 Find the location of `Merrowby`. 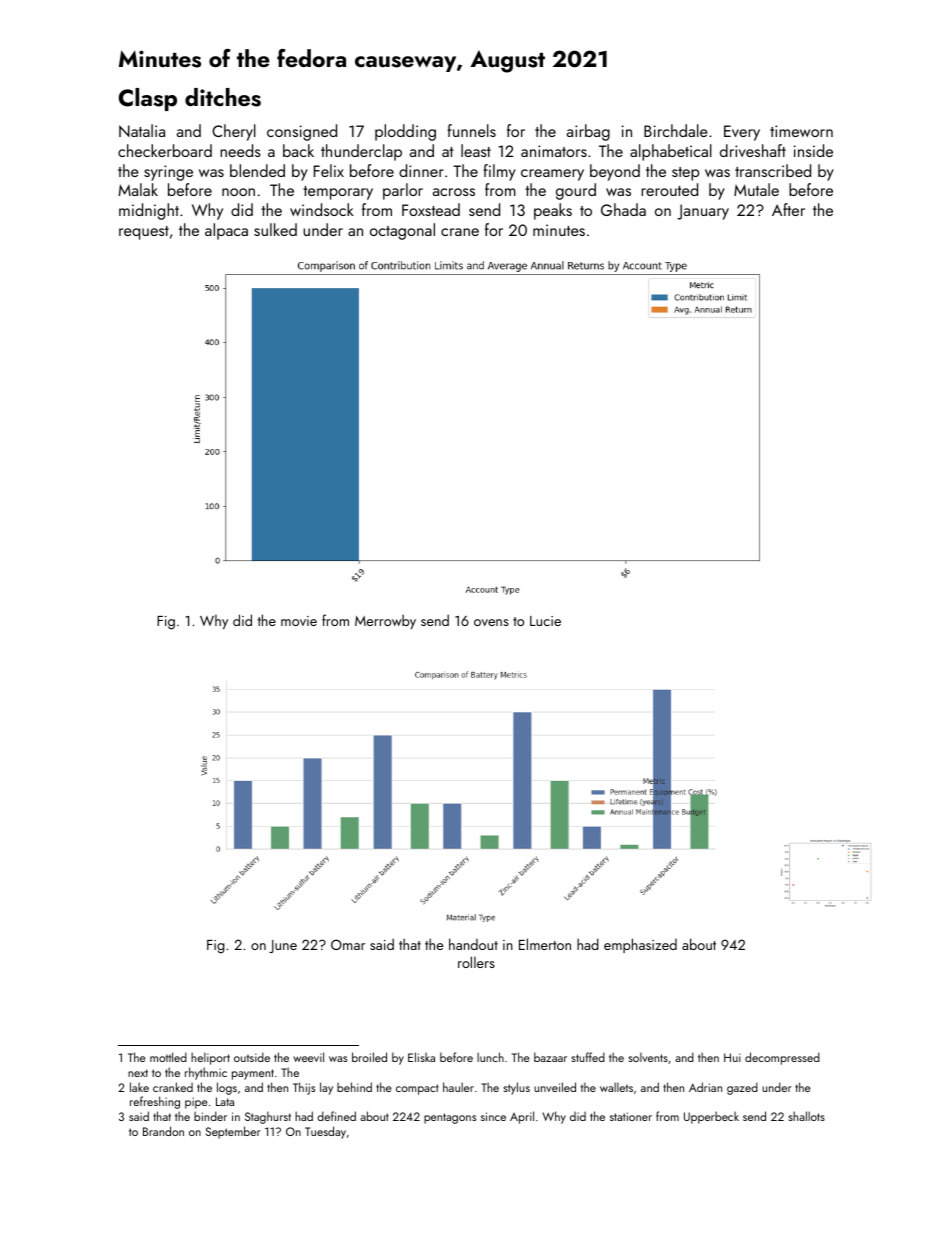

Merrowby is located at coordinates (385, 622).
